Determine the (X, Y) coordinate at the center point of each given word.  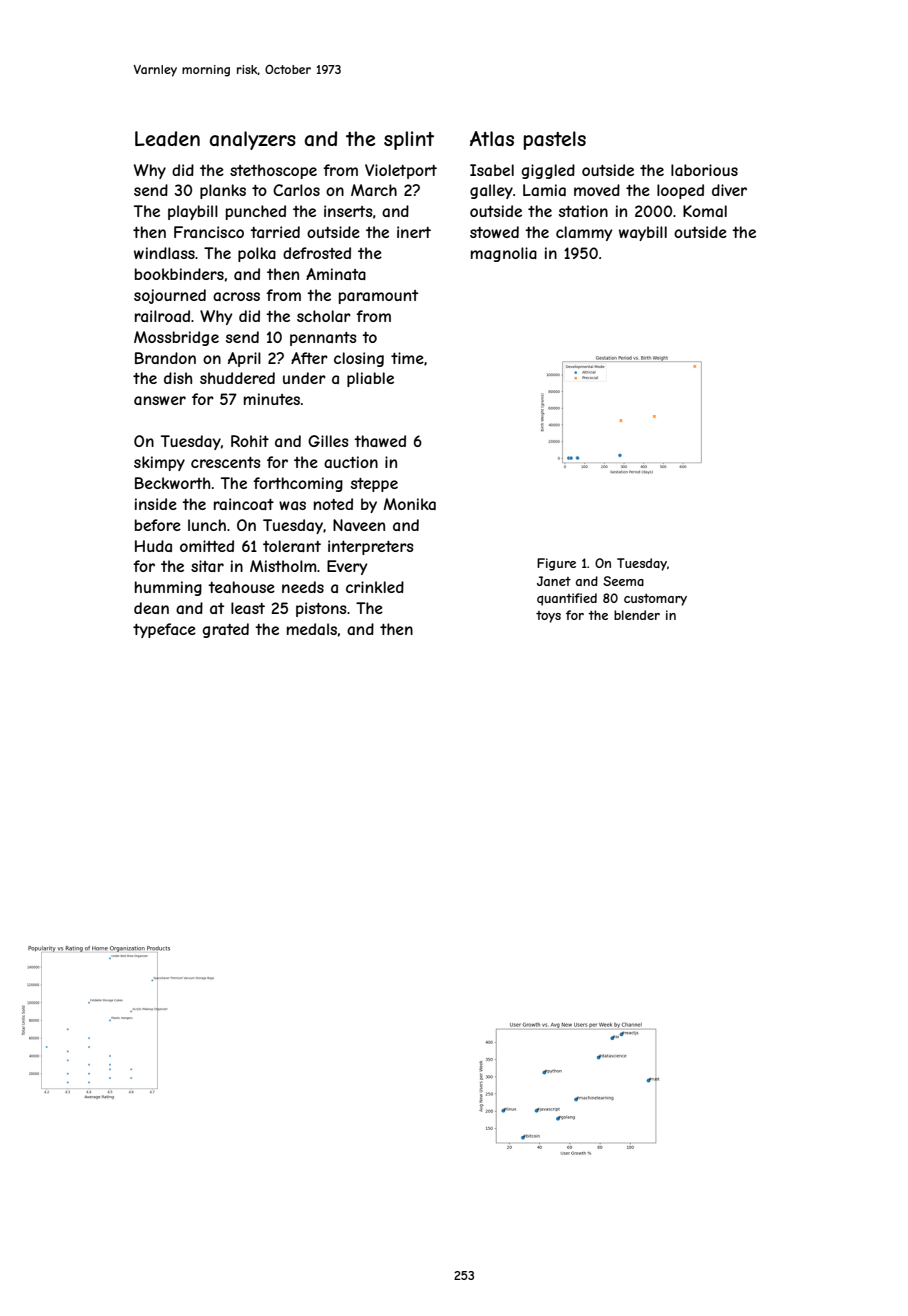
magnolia (504, 254)
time (407, 358)
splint (409, 140)
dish (178, 378)
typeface (164, 630)
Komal (705, 211)
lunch (207, 525)
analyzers (252, 140)
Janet (554, 581)
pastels (555, 140)
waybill (643, 233)
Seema (623, 581)
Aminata (336, 274)
